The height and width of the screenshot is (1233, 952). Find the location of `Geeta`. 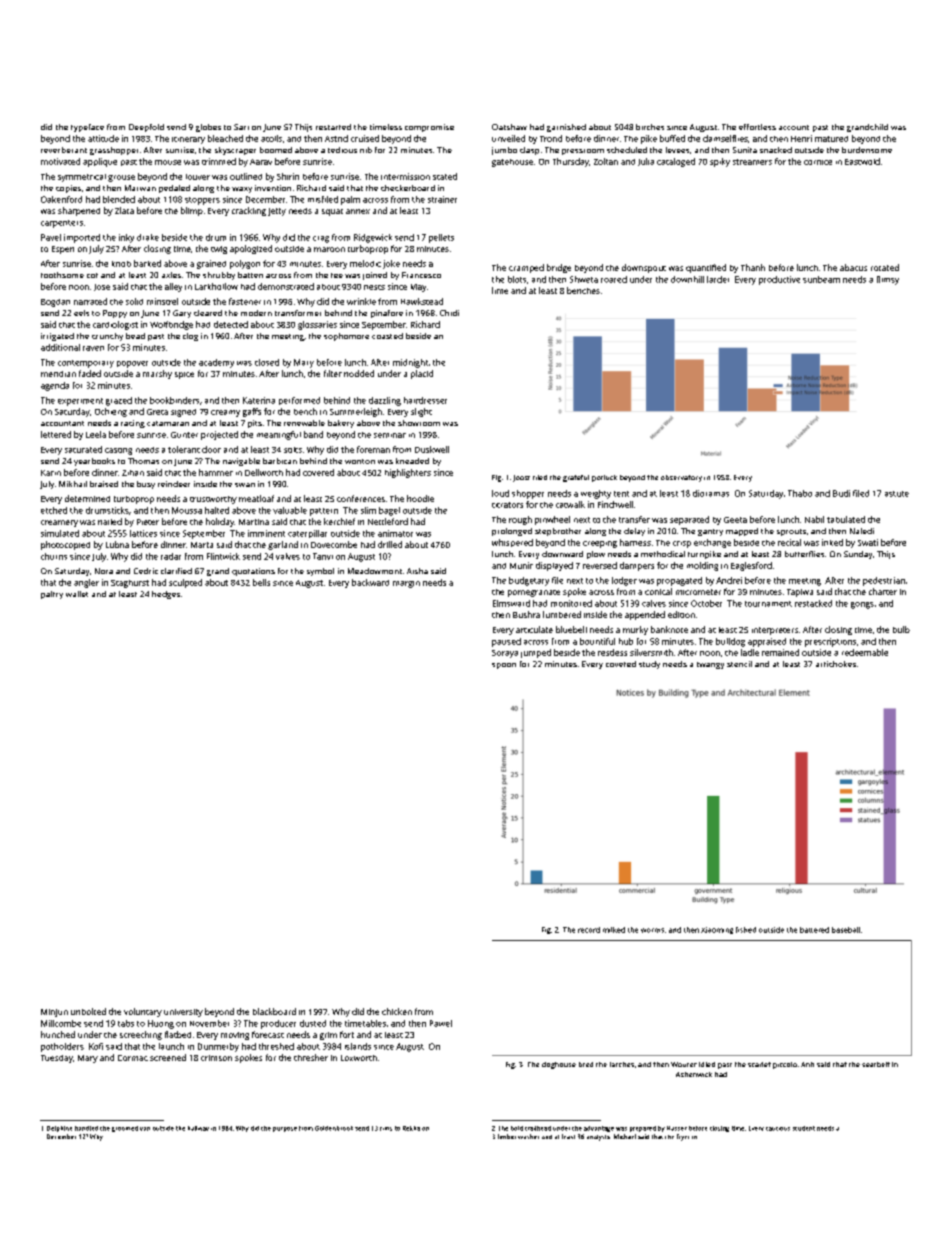

Geeta is located at coordinates (735, 520).
